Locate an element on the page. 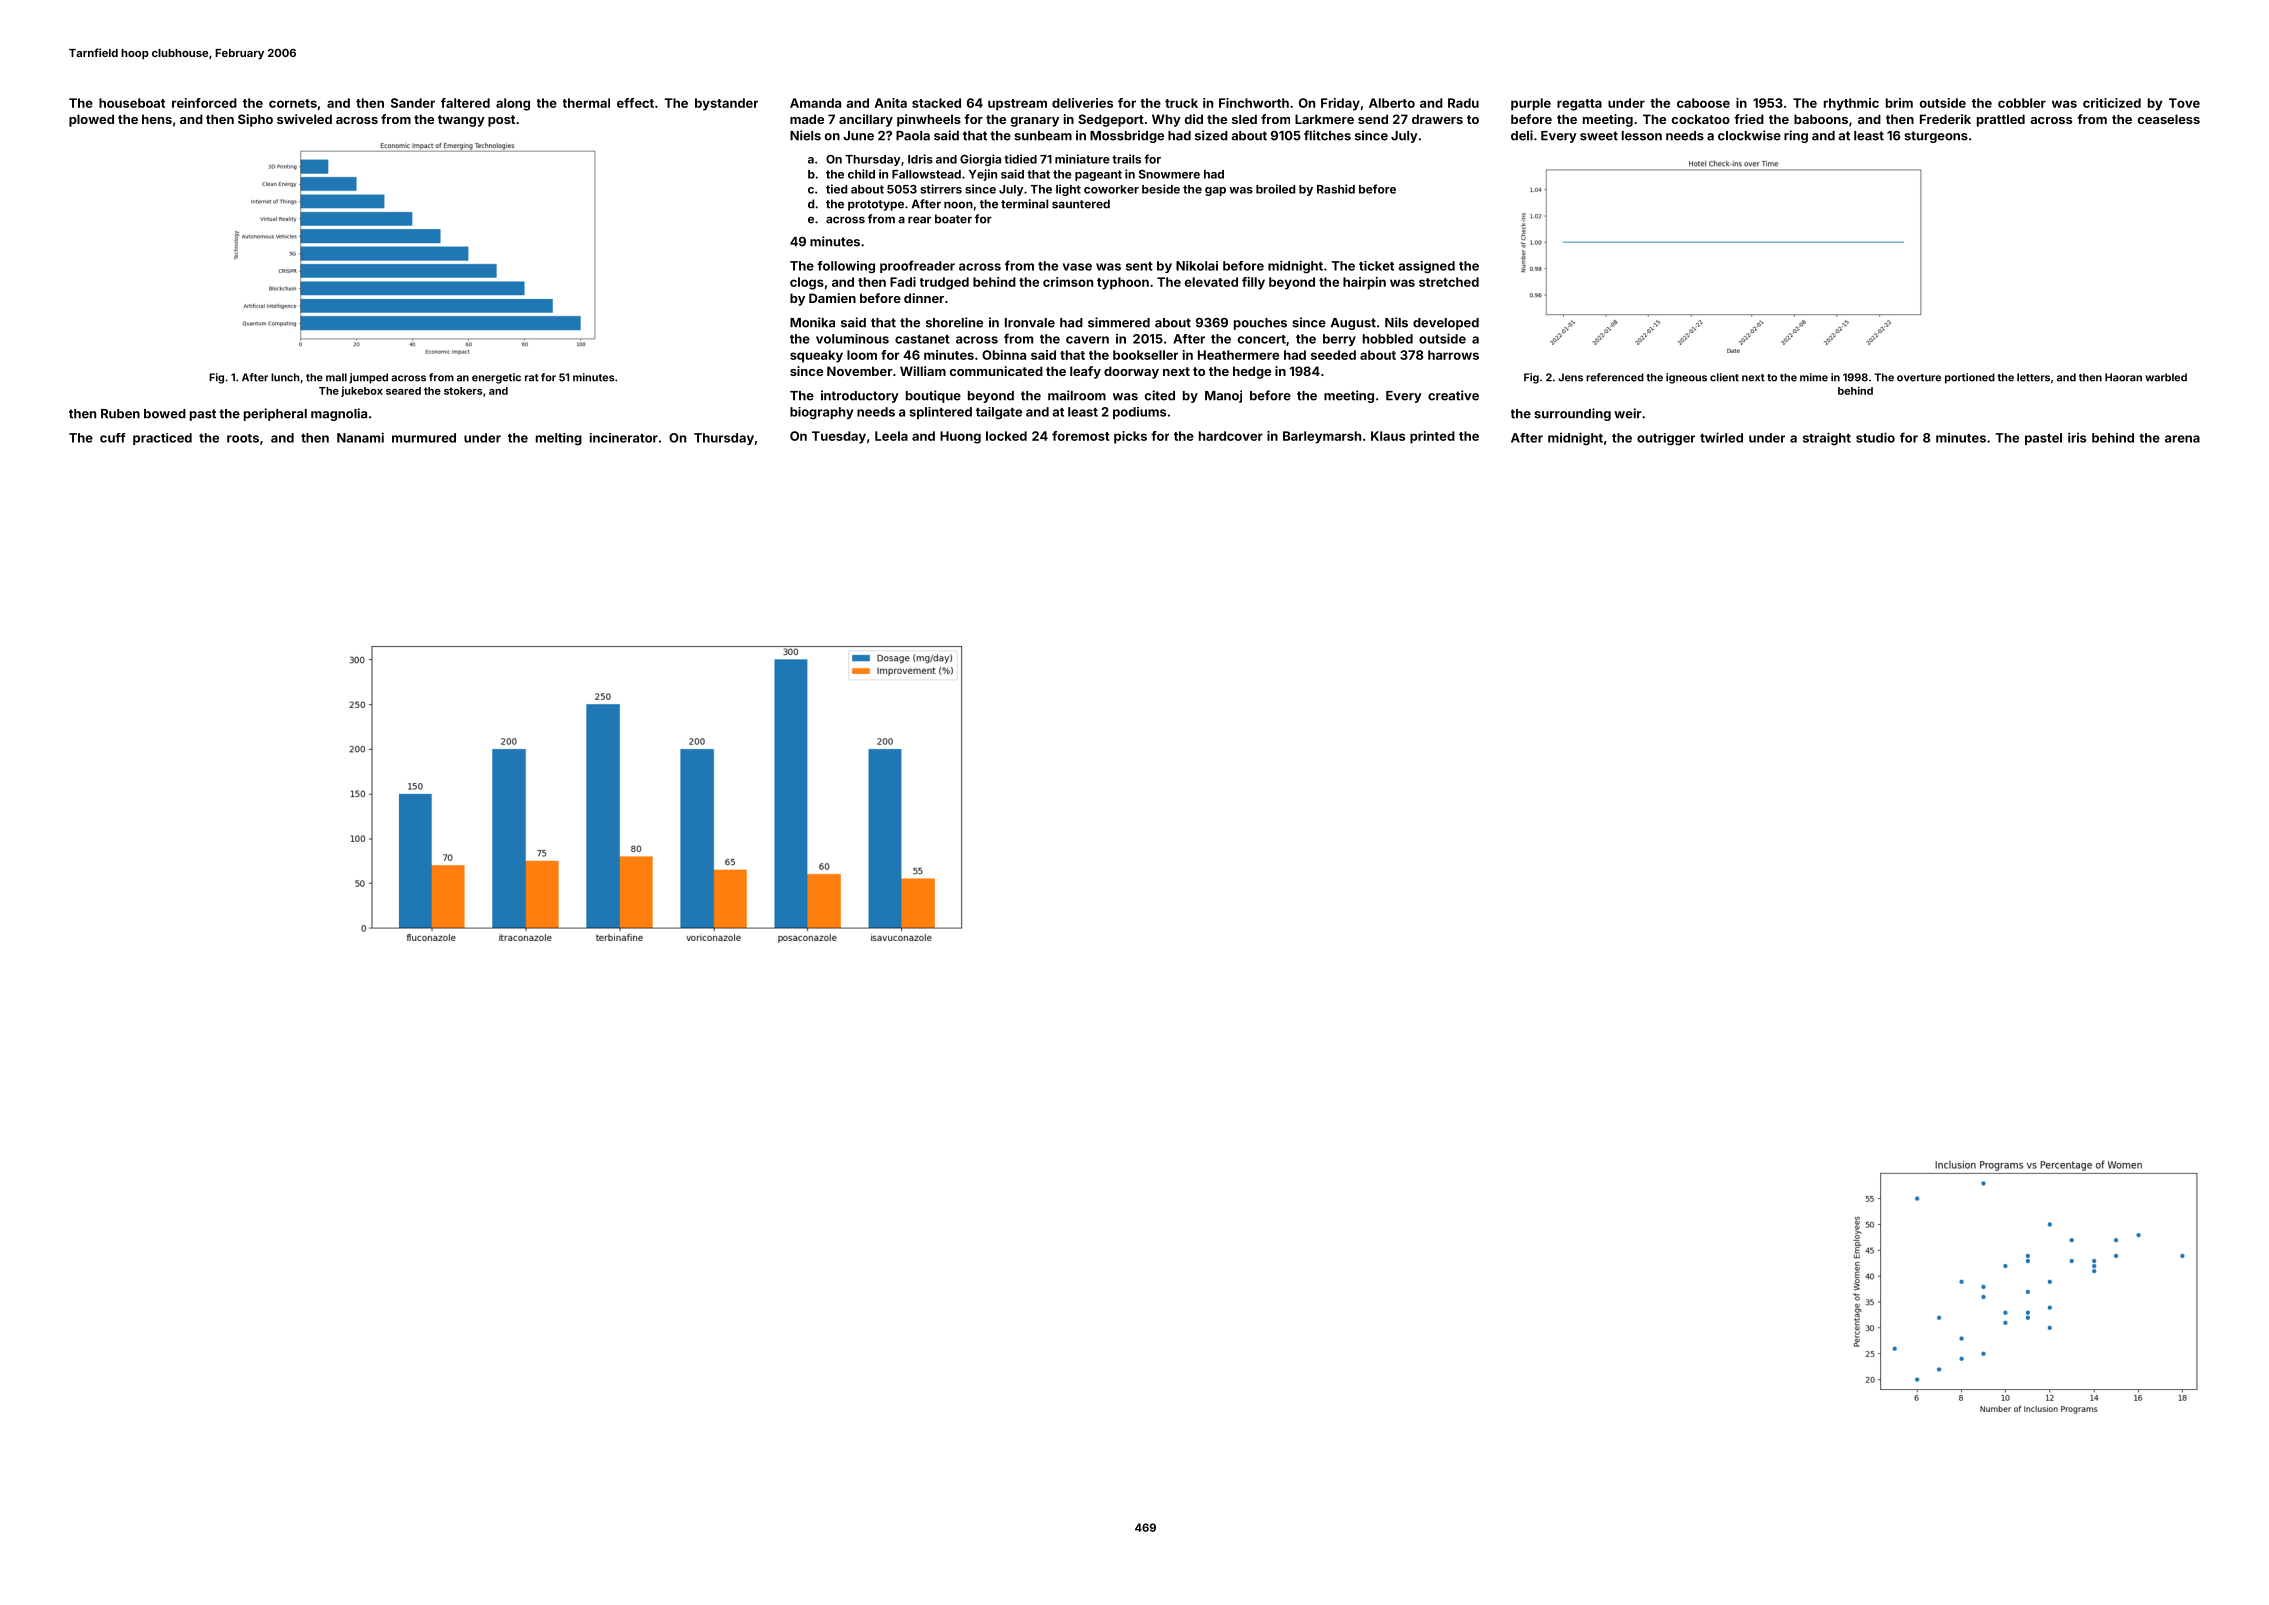 The image size is (2269, 1605). sturgeons is located at coordinates (1936, 137).
